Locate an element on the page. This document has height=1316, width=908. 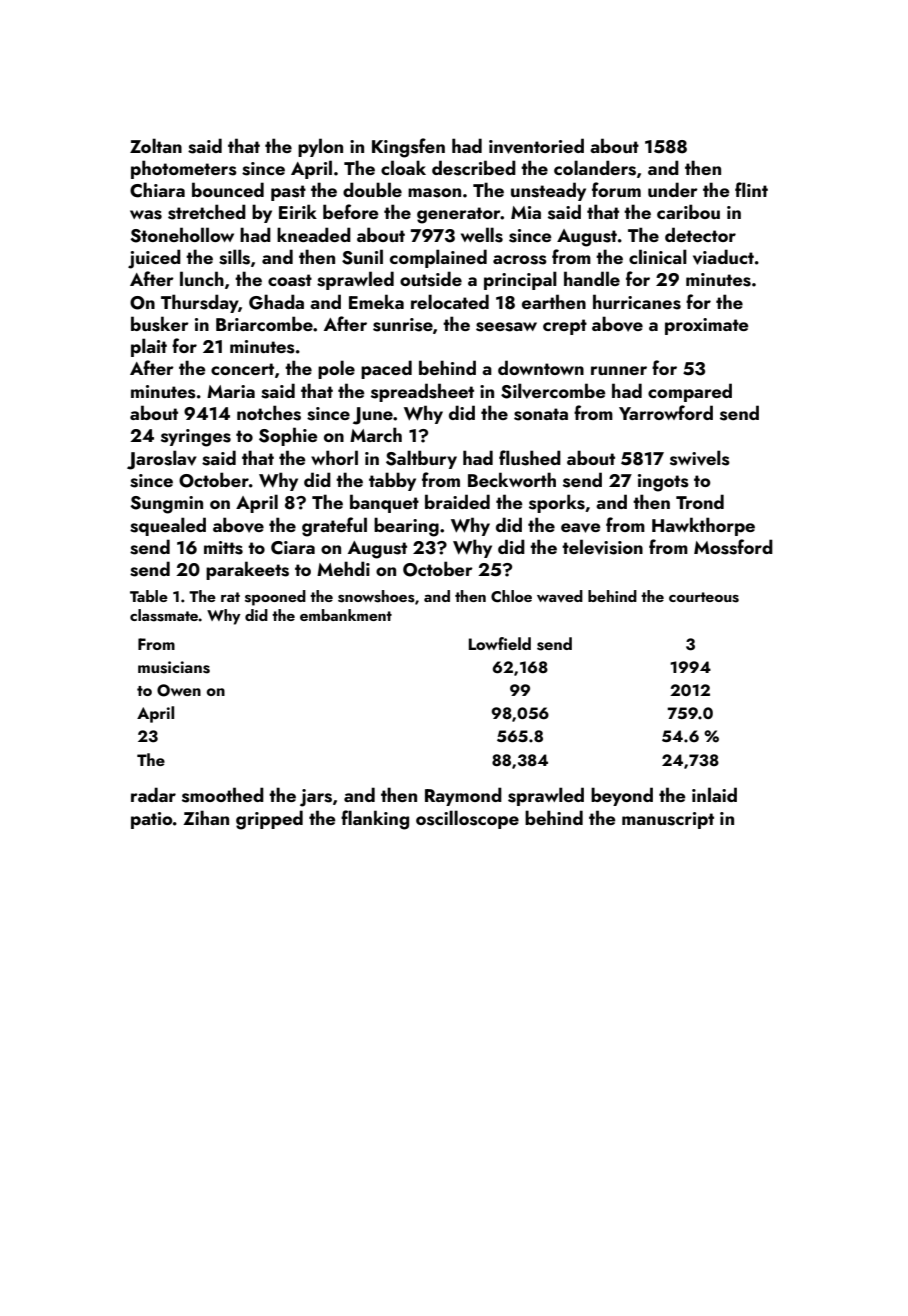
Ciara is located at coordinates (293, 548).
